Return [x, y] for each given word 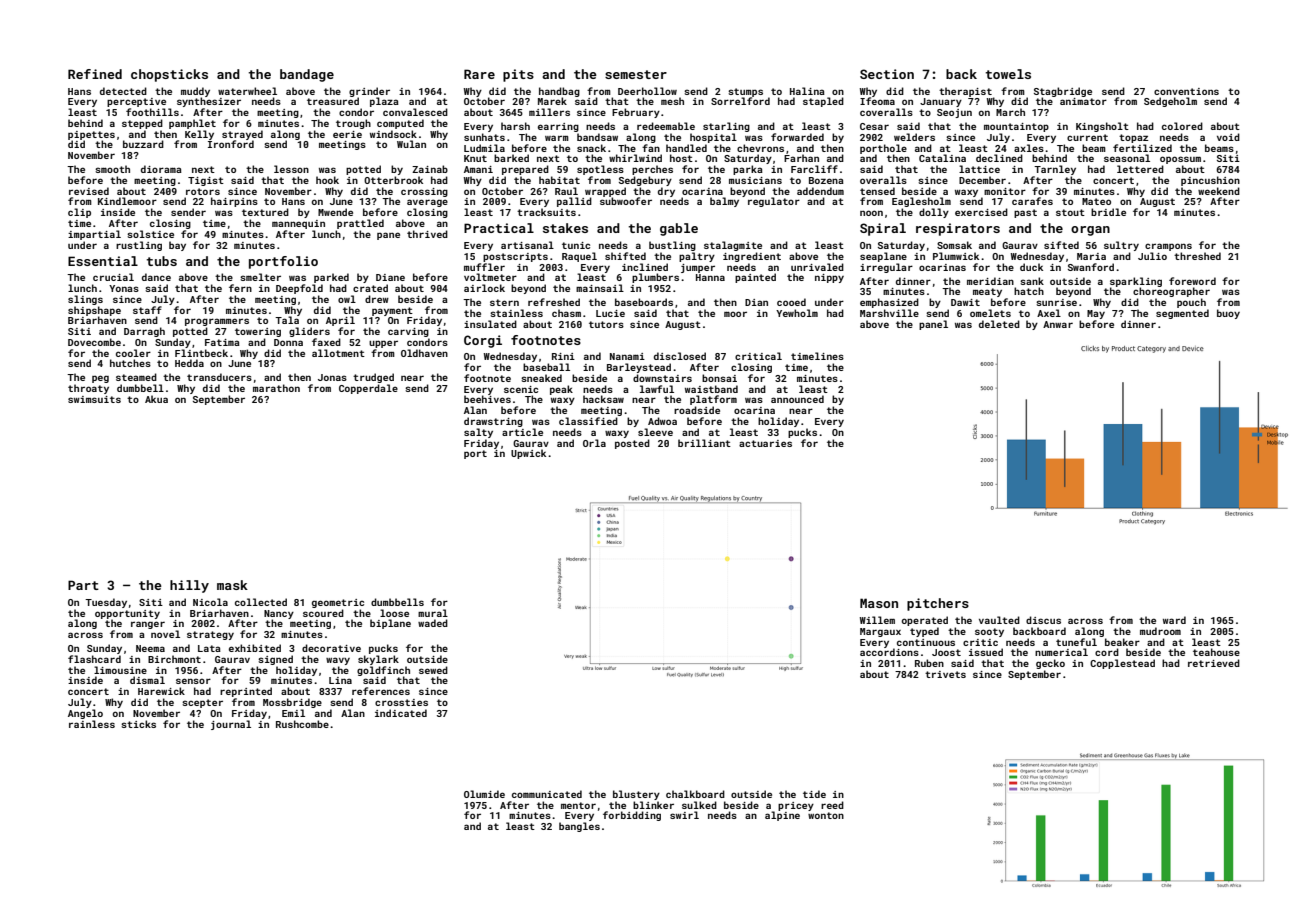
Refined [95, 74]
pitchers [938, 604]
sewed [433, 670]
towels [1008, 74]
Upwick [528, 454]
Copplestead [1122, 664]
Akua [156, 399]
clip [79, 213]
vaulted [999, 620]
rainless [92, 724]
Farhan [801, 158]
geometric [338, 603]
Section [887, 74]
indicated [401, 713]
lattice [979, 169]
